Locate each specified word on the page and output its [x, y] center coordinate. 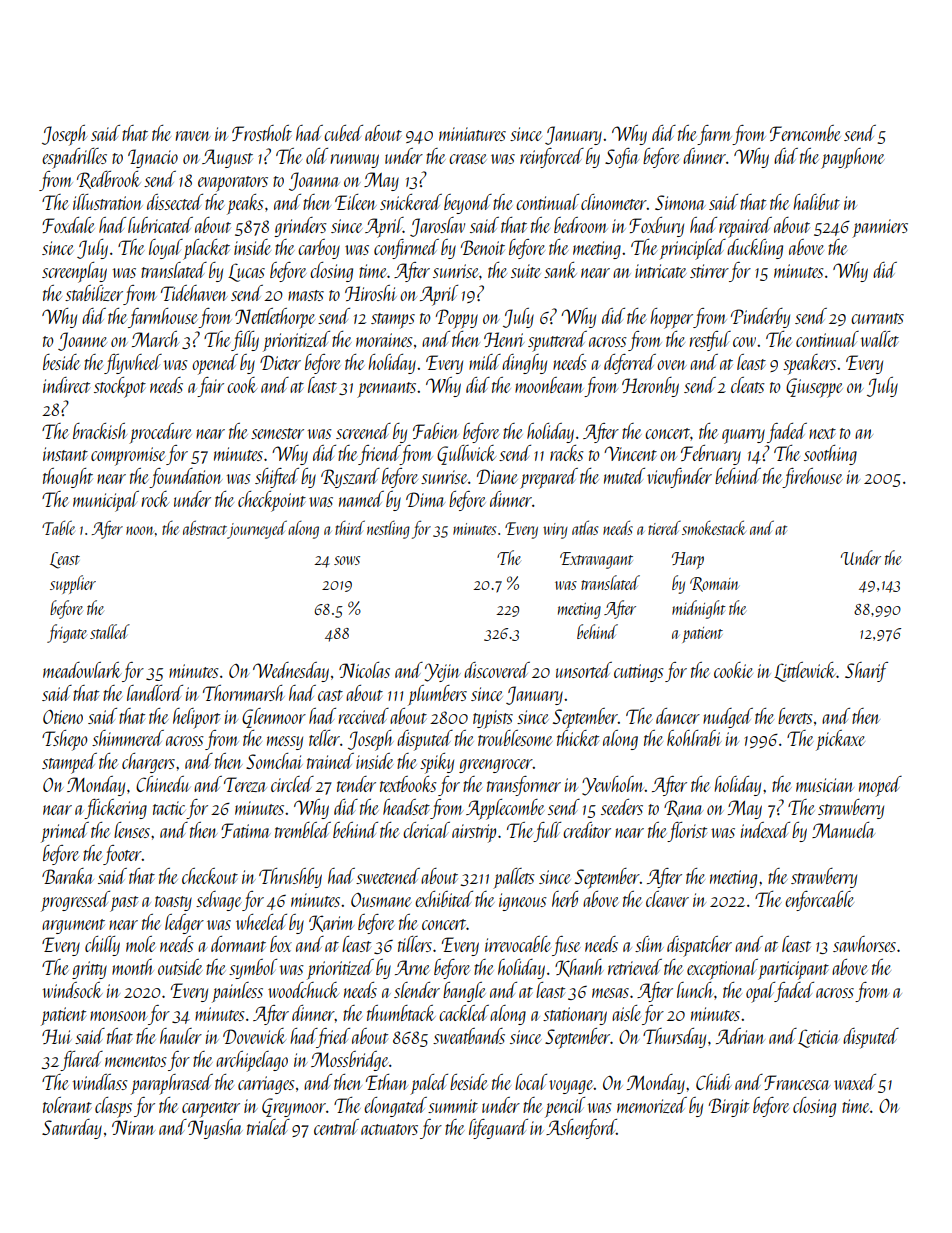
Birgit [729, 1107]
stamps [393, 321]
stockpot [120, 387]
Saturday [72, 1129]
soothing [830, 455]
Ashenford [581, 1129]
